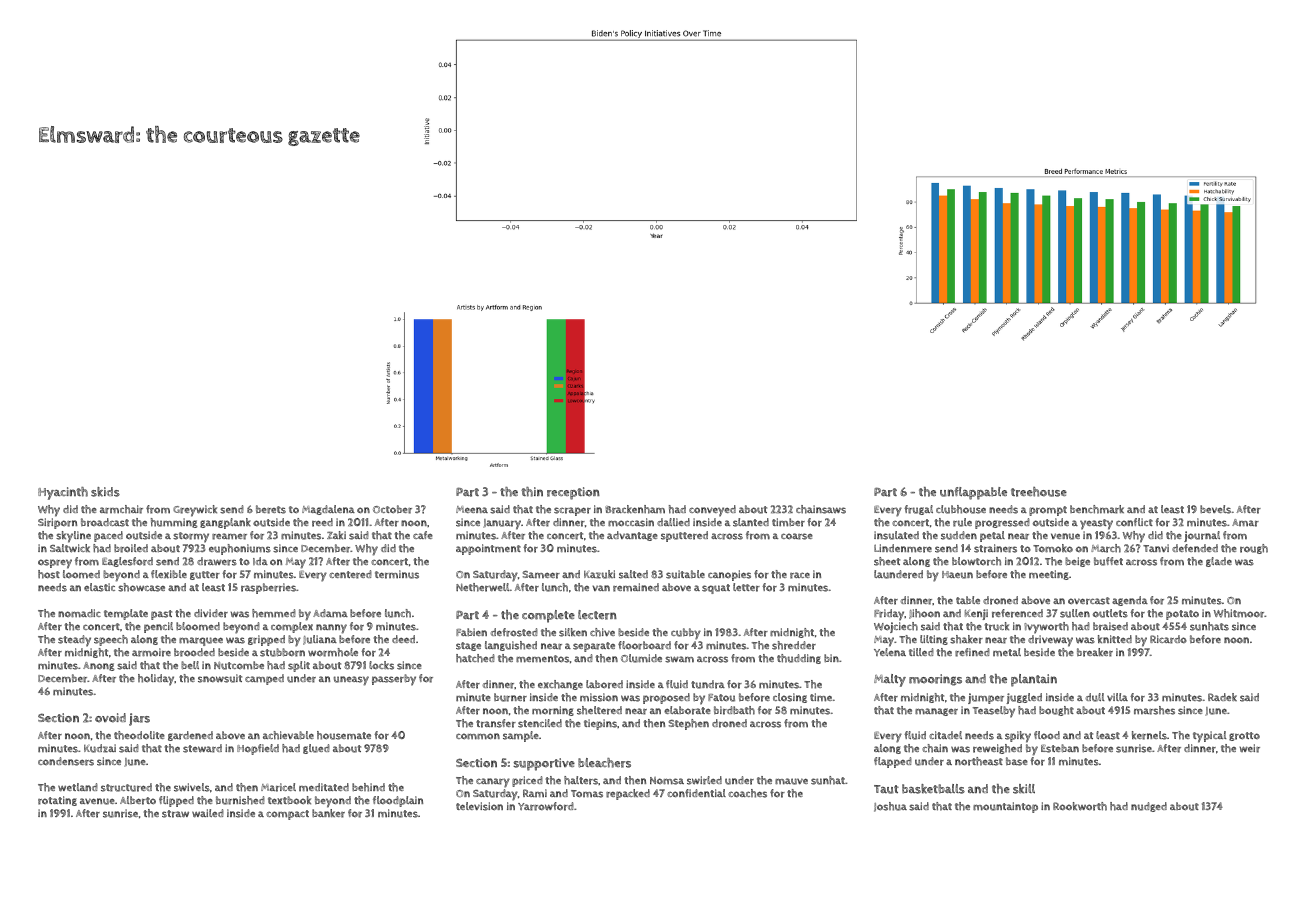 This screenshot has height=924, width=1308. What do you see at coordinates (532, 492) in the screenshot?
I see `thin` at bounding box center [532, 492].
